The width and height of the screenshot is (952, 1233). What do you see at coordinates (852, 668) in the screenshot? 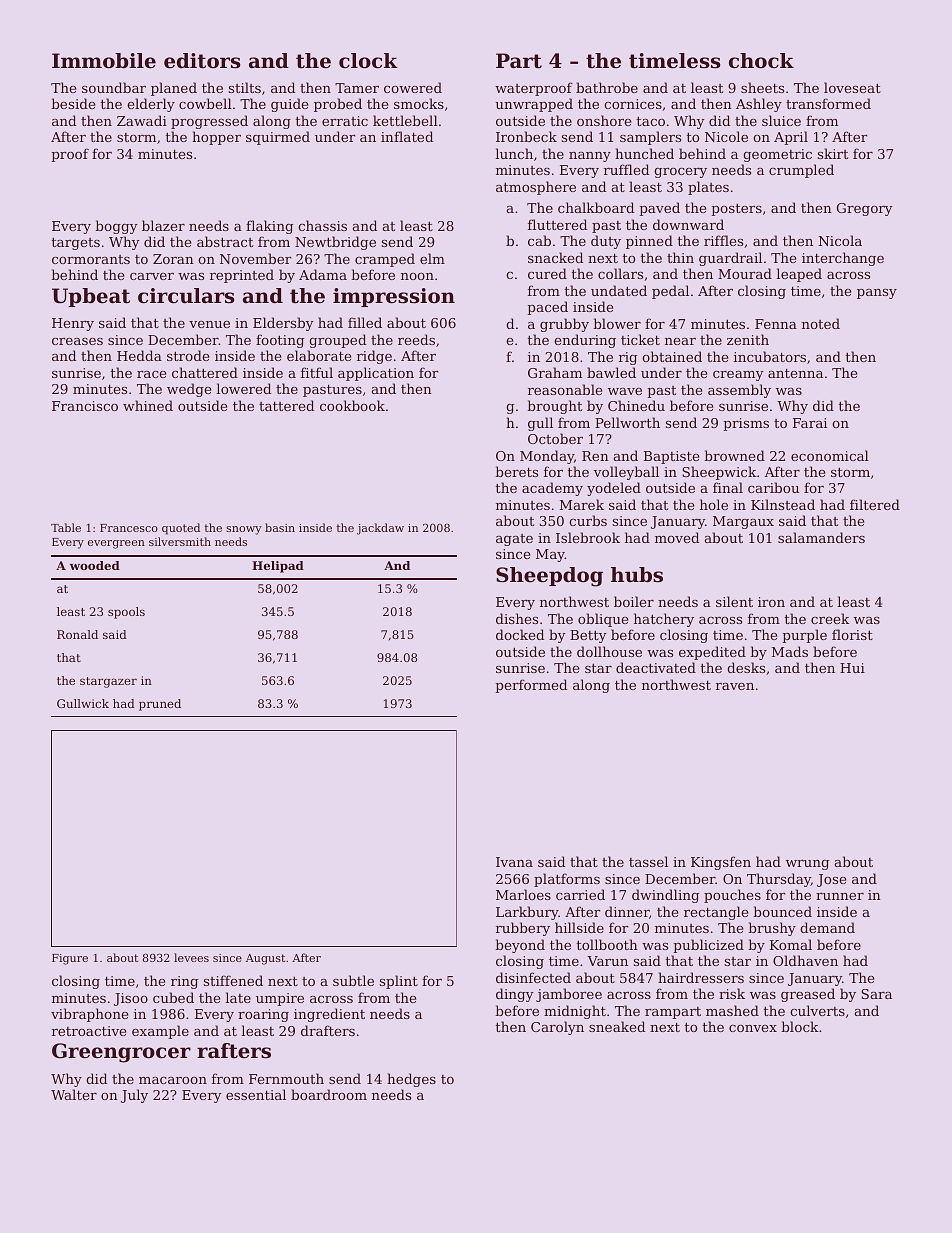
I see `Hui` at bounding box center [852, 668].
